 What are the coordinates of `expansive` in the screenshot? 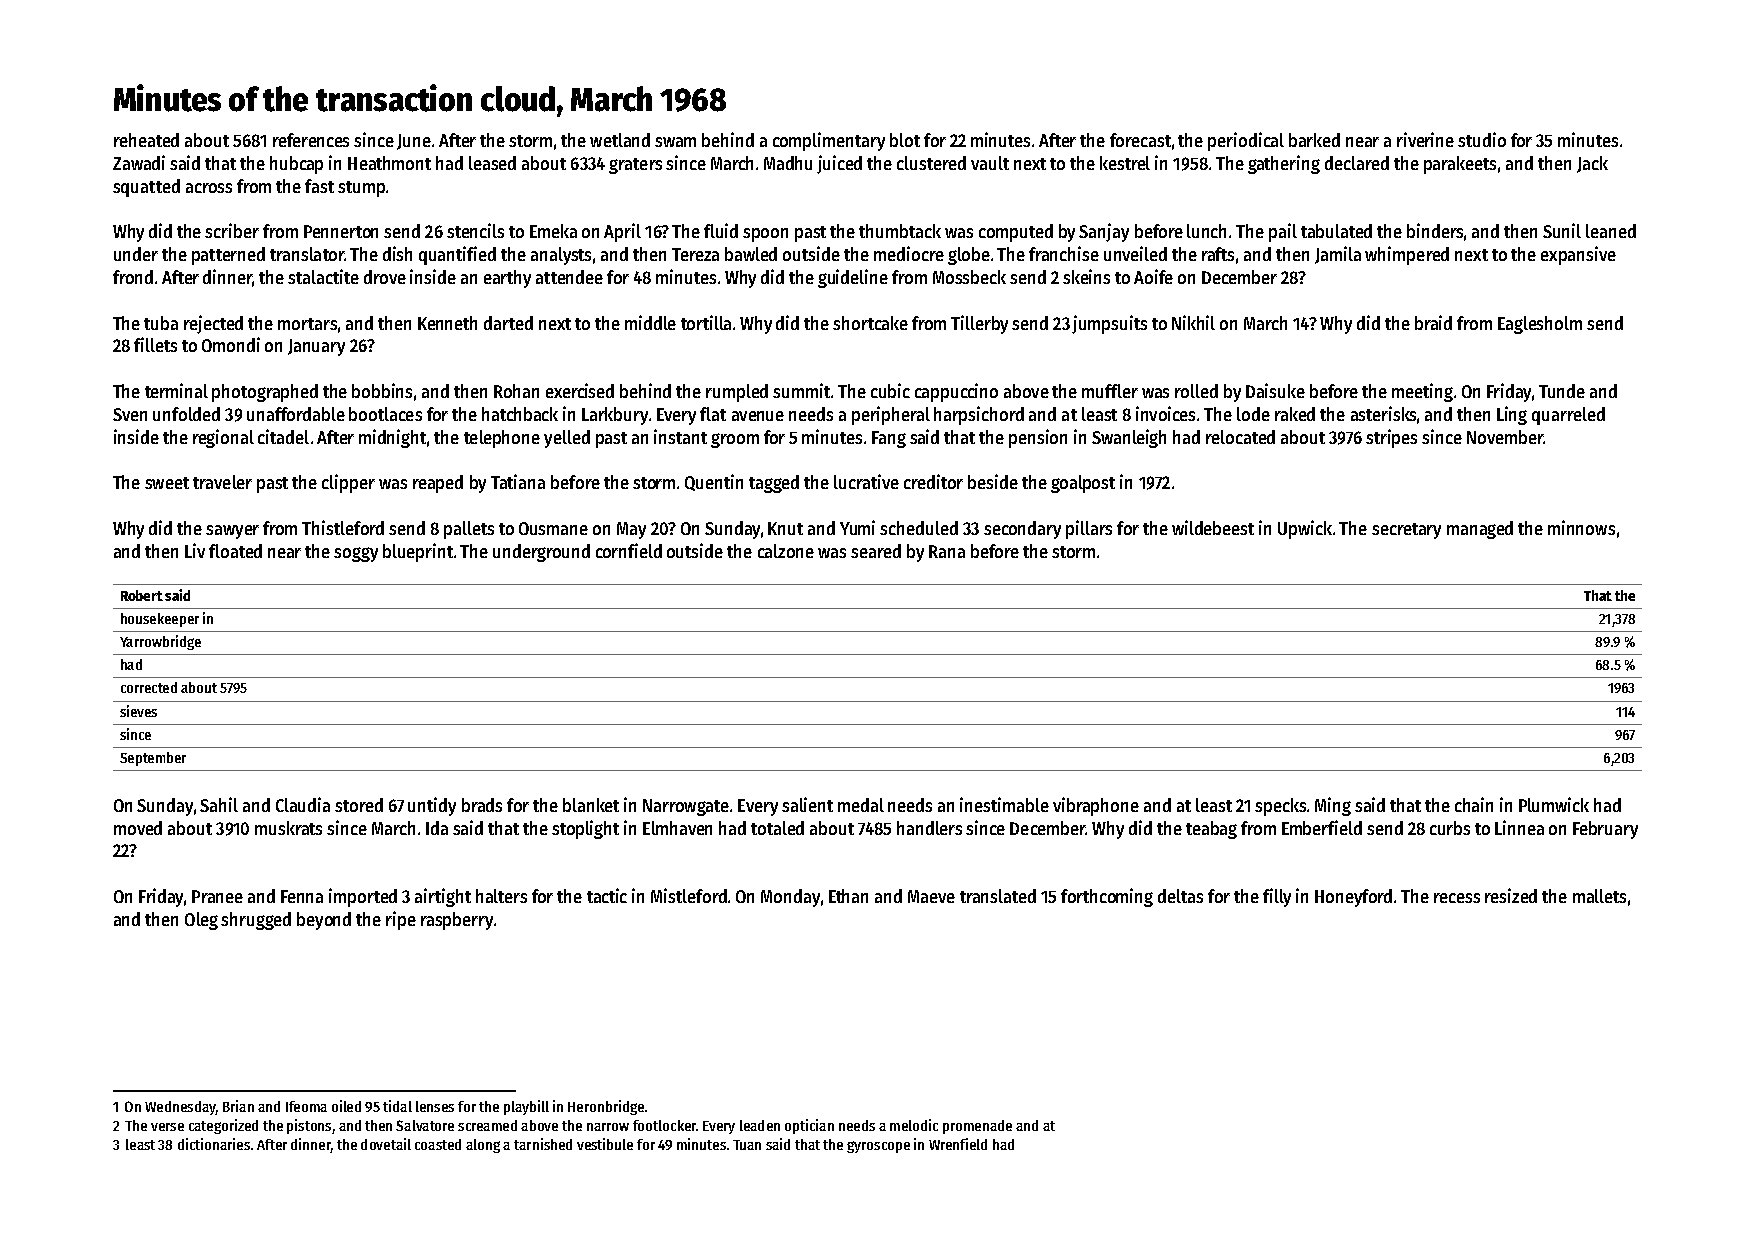 It's located at (1578, 255).
